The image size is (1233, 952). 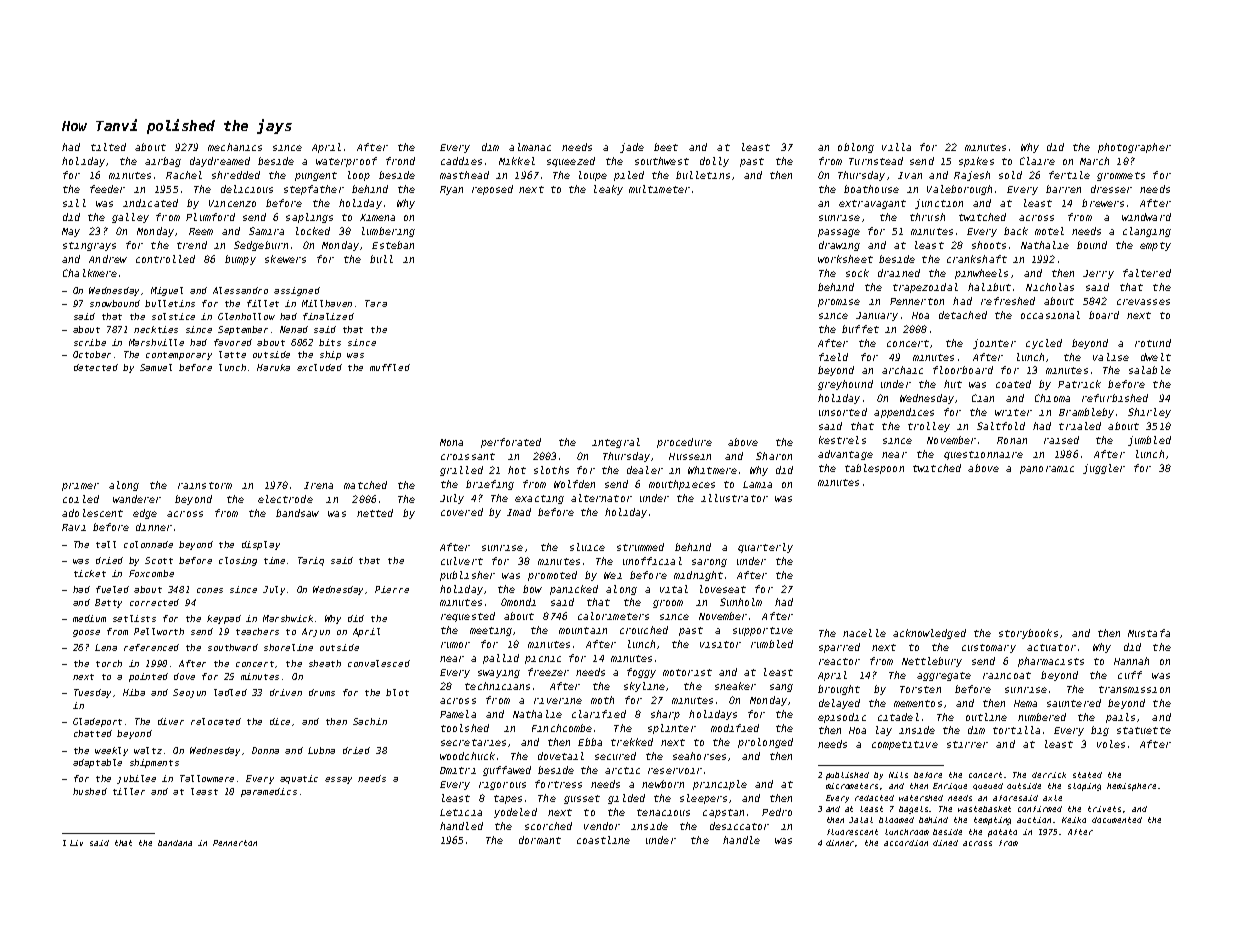 I want to click on jointer, so click(x=994, y=344).
